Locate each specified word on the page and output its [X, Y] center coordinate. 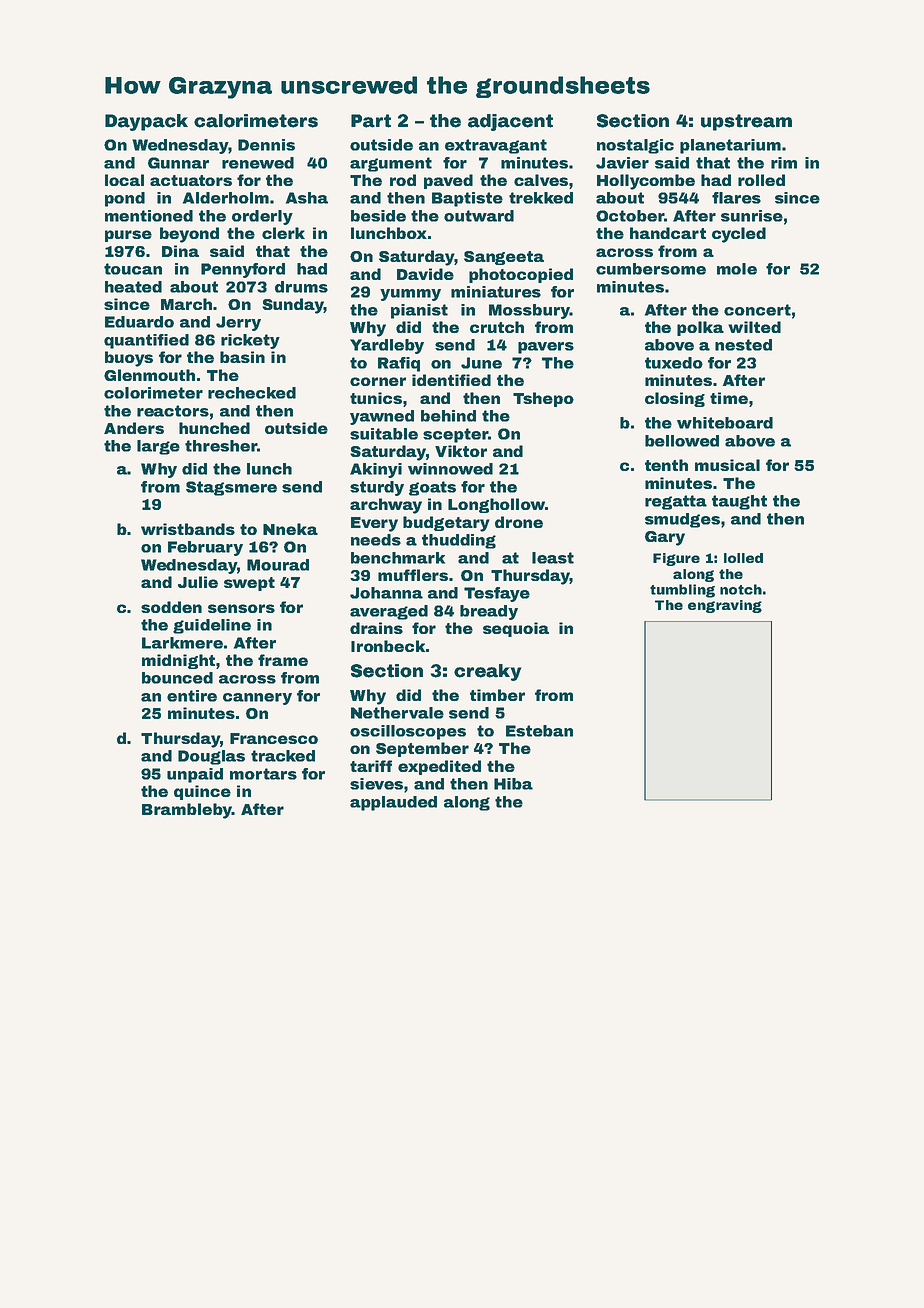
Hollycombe [646, 182]
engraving [725, 606]
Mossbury [529, 311]
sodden [171, 607]
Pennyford [243, 270]
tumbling [682, 591]
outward [479, 216]
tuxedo [674, 363]
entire [192, 696]
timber [497, 695]
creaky [487, 672]
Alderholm [226, 198]
